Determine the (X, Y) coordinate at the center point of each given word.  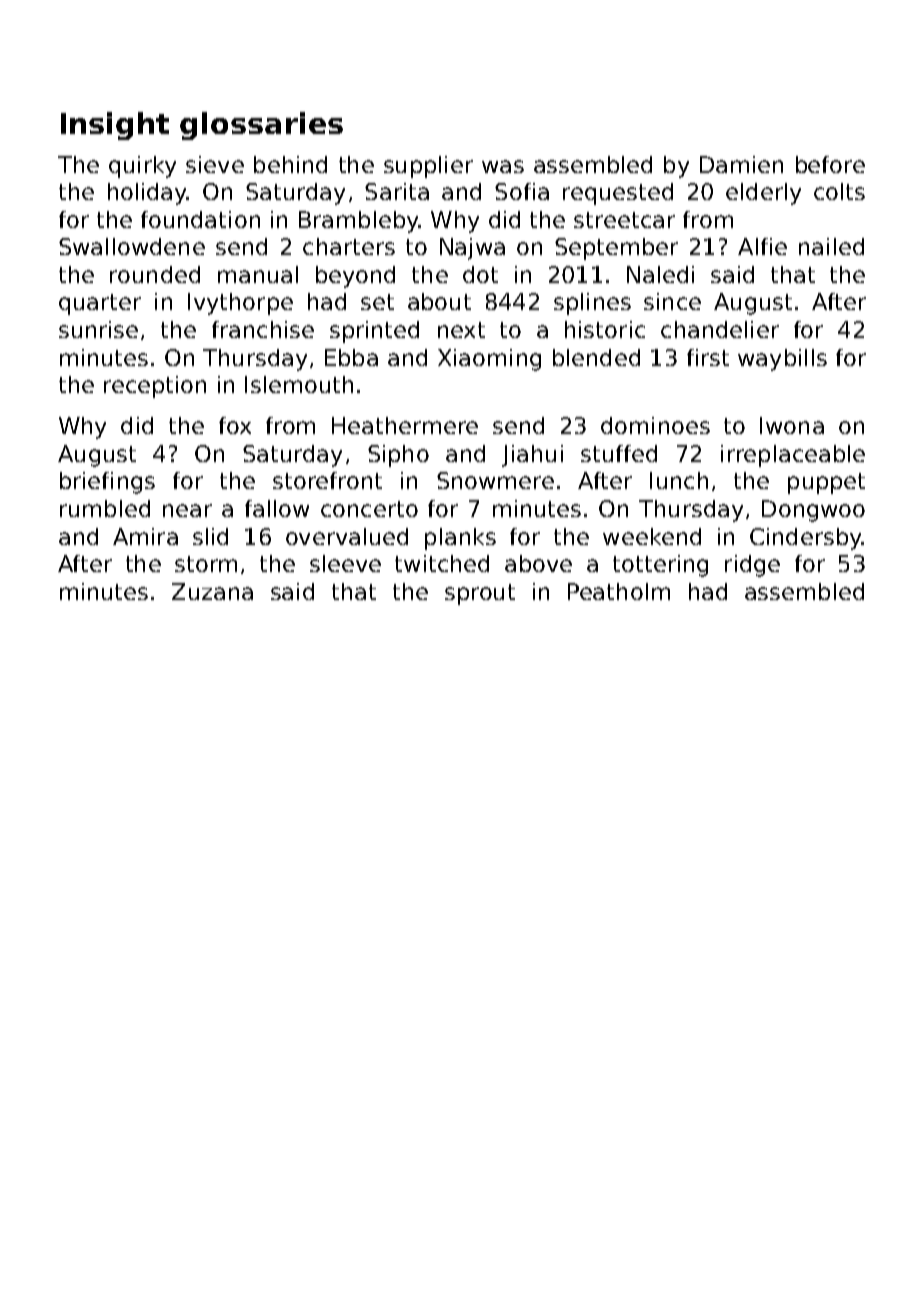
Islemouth (299, 384)
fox (235, 425)
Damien (741, 164)
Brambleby (359, 222)
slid (210, 536)
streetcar (624, 220)
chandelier (720, 329)
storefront (327, 480)
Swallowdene (132, 246)
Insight (115, 126)
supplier (428, 167)
